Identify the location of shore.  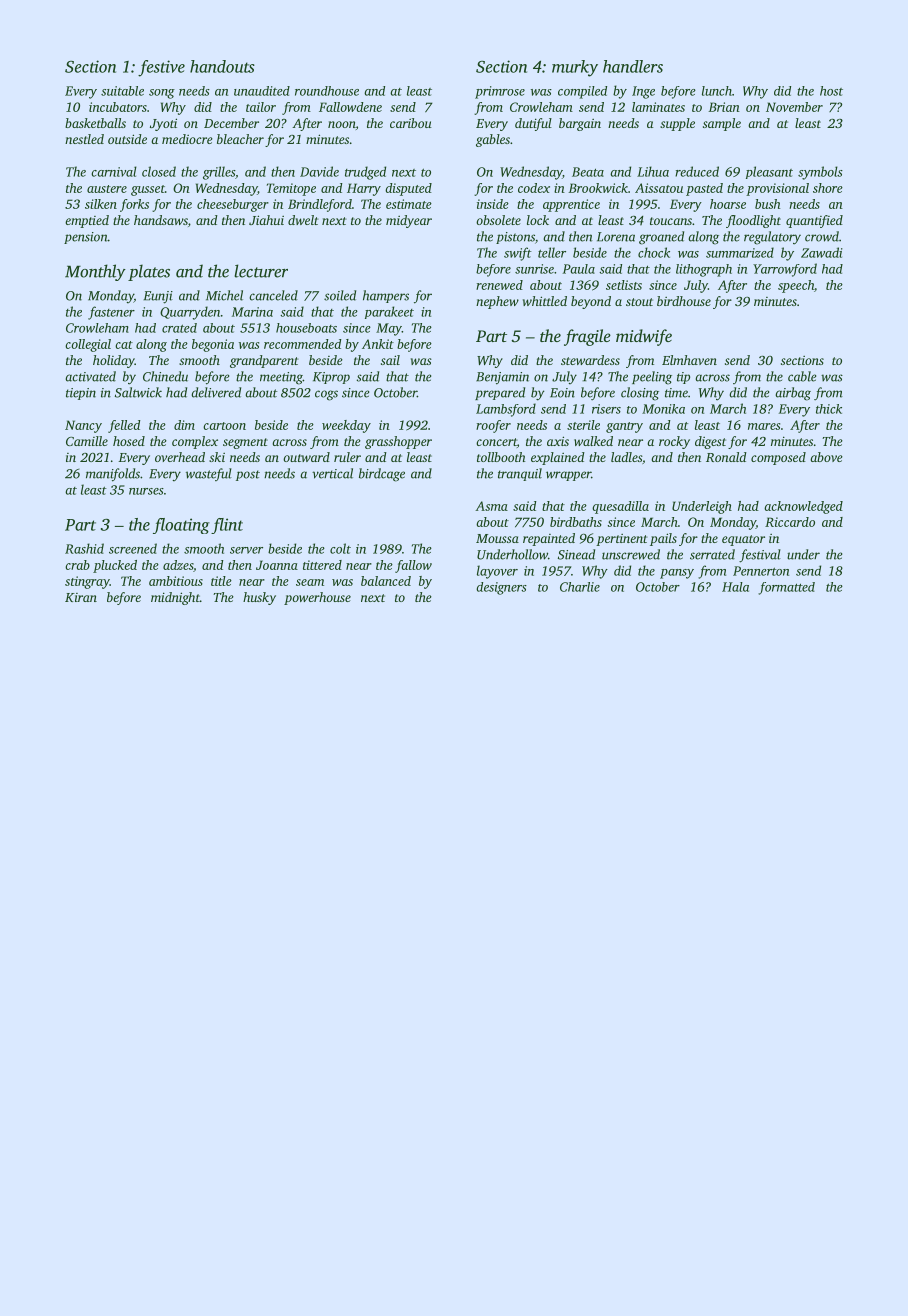
(828, 188).
